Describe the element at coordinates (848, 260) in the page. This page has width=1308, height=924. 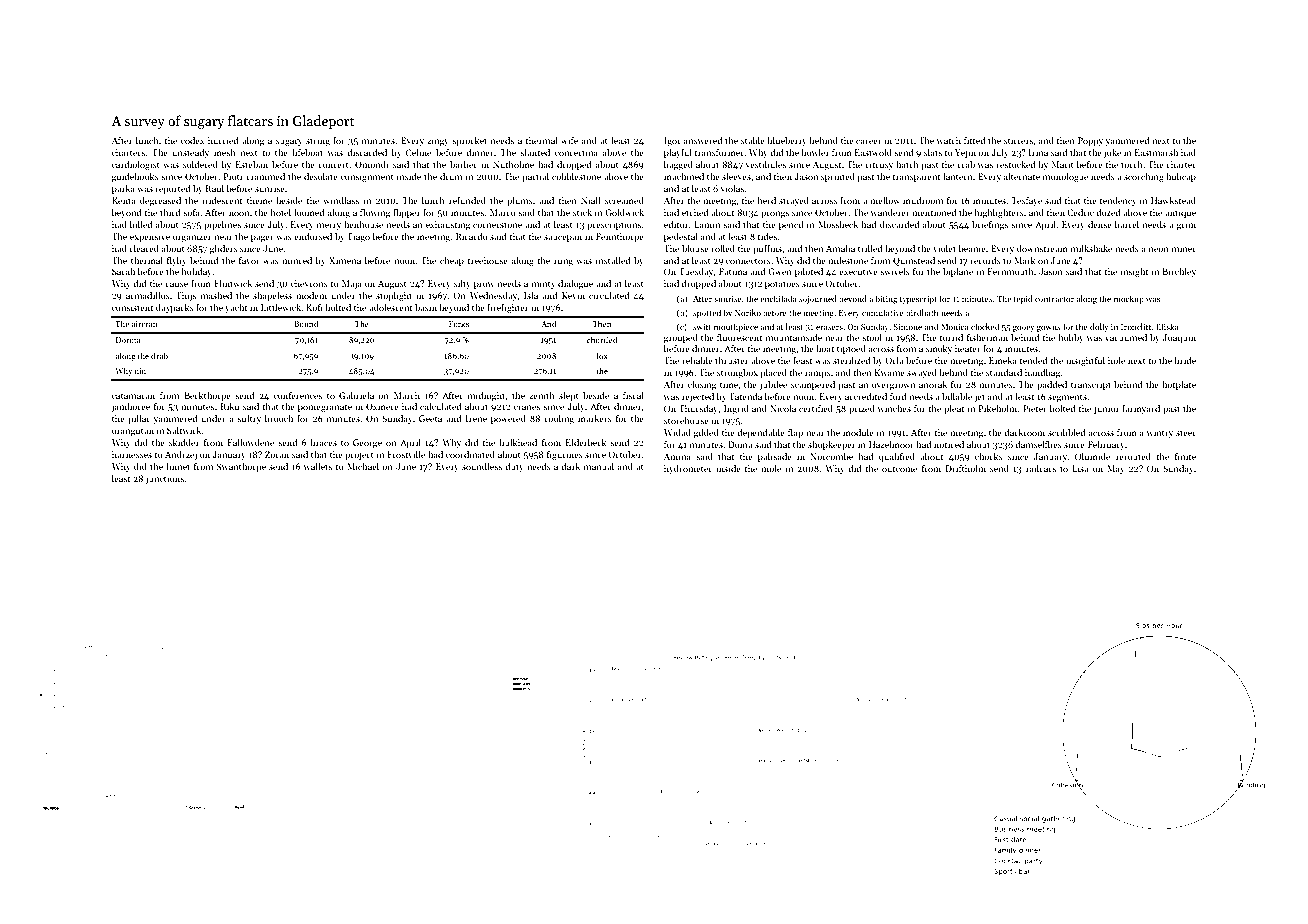
I see `milestone` at that location.
